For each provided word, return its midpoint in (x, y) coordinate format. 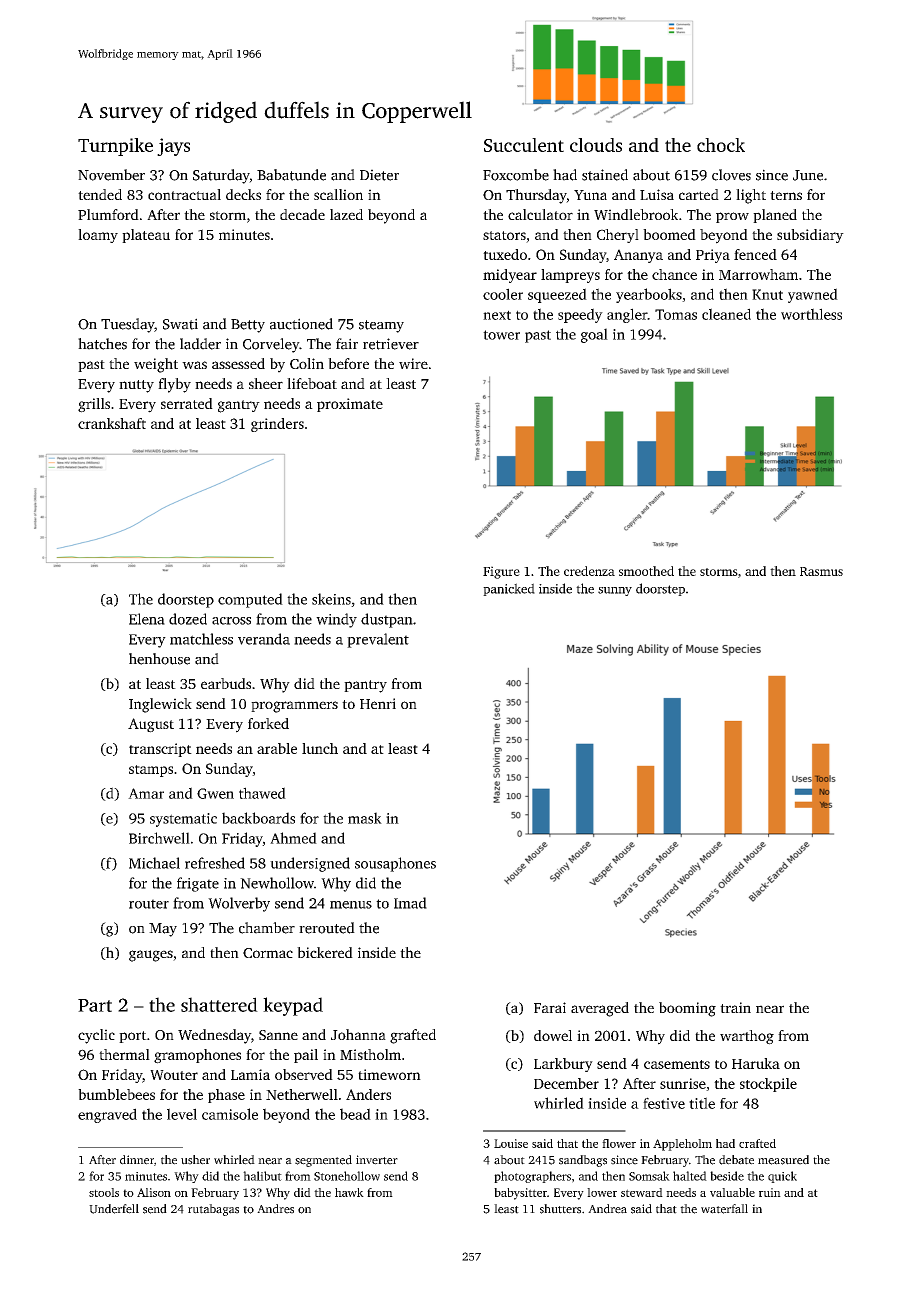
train (735, 1007)
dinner (137, 1160)
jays (173, 147)
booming (687, 1009)
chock (721, 145)
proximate (350, 405)
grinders (277, 425)
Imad (410, 903)
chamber (267, 928)
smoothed (646, 571)
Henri (378, 703)
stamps (151, 771)
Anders (368, 1094)
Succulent (524, 145)
